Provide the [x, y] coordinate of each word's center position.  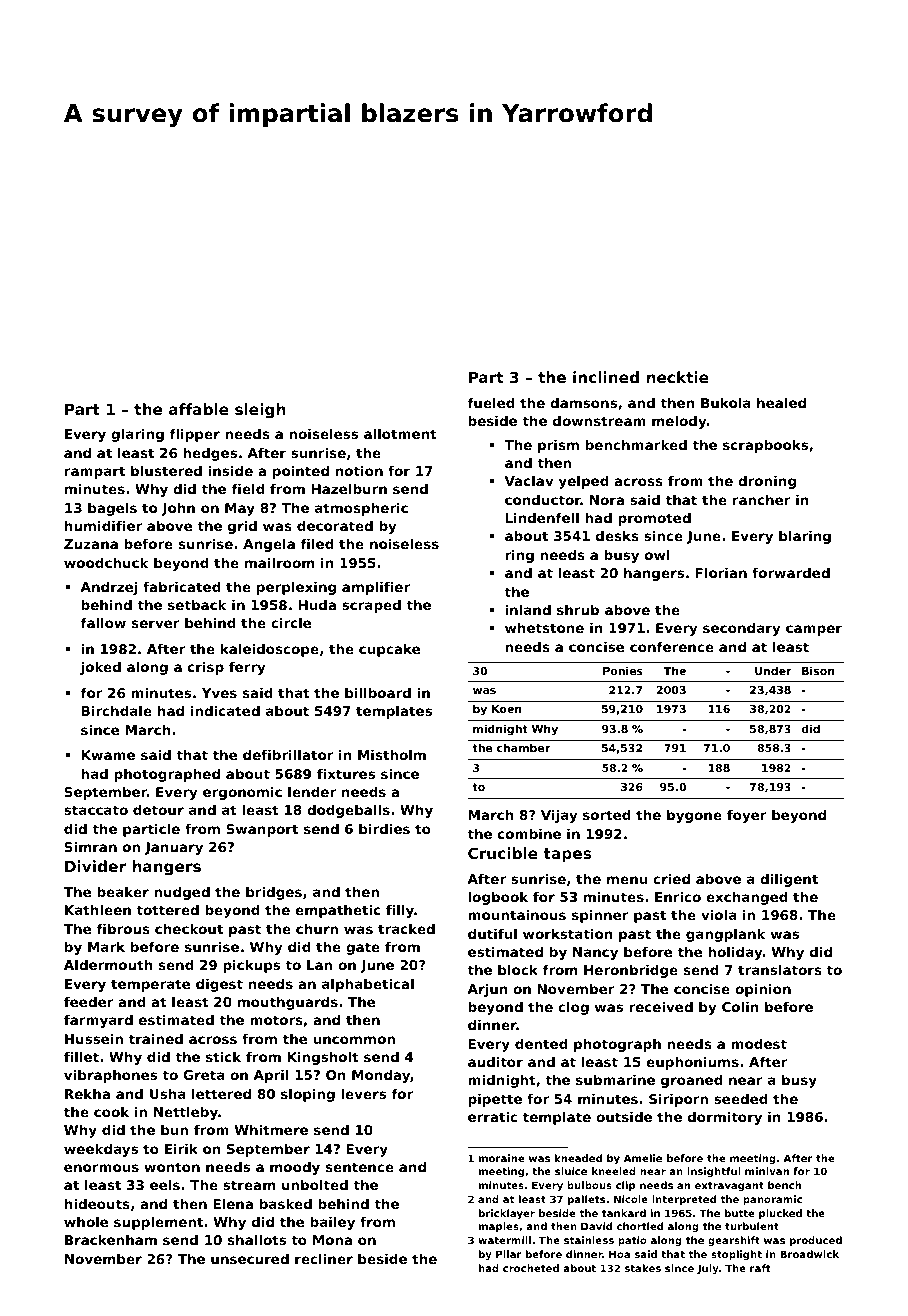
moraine [502, 1158]
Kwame [108, 755]
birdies [384, 828]
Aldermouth [108, 964]
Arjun [487, 990]
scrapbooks [765, 446]
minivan [767, 1171]
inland [528, 609]
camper [814, 630]
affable [199, 409]
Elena [233, 1203]
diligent [789, 880]
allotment [400, 433]
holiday [735, 953]
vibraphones [110, 1076]
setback [197, 604]
